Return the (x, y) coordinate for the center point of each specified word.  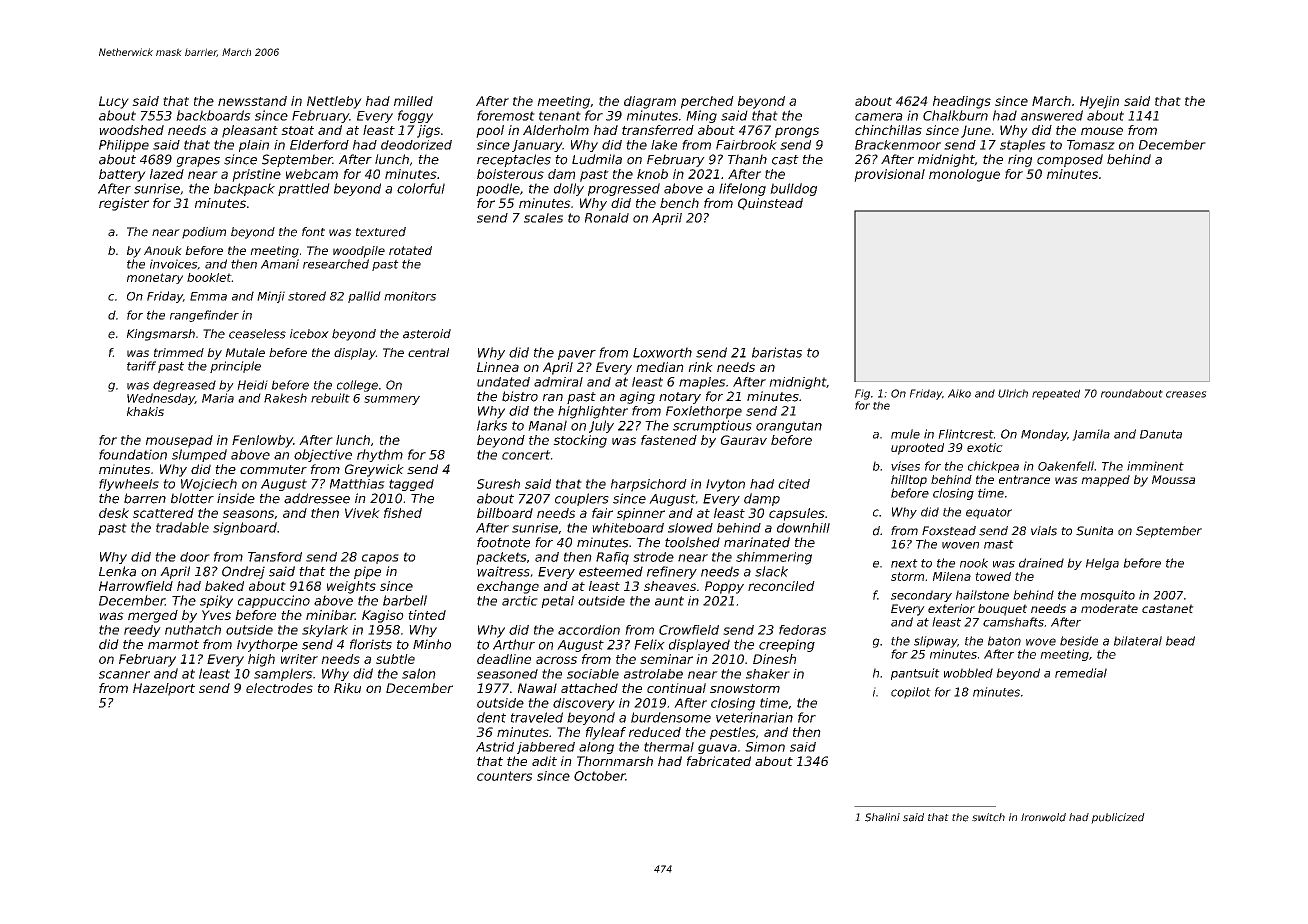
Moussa (1173, 479)
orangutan (789, 427)
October (599, 776)
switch (988, 817)
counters (504, 776)
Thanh (747, 159)
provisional (889, 175)
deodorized (416, 145)
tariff (141, 366)
